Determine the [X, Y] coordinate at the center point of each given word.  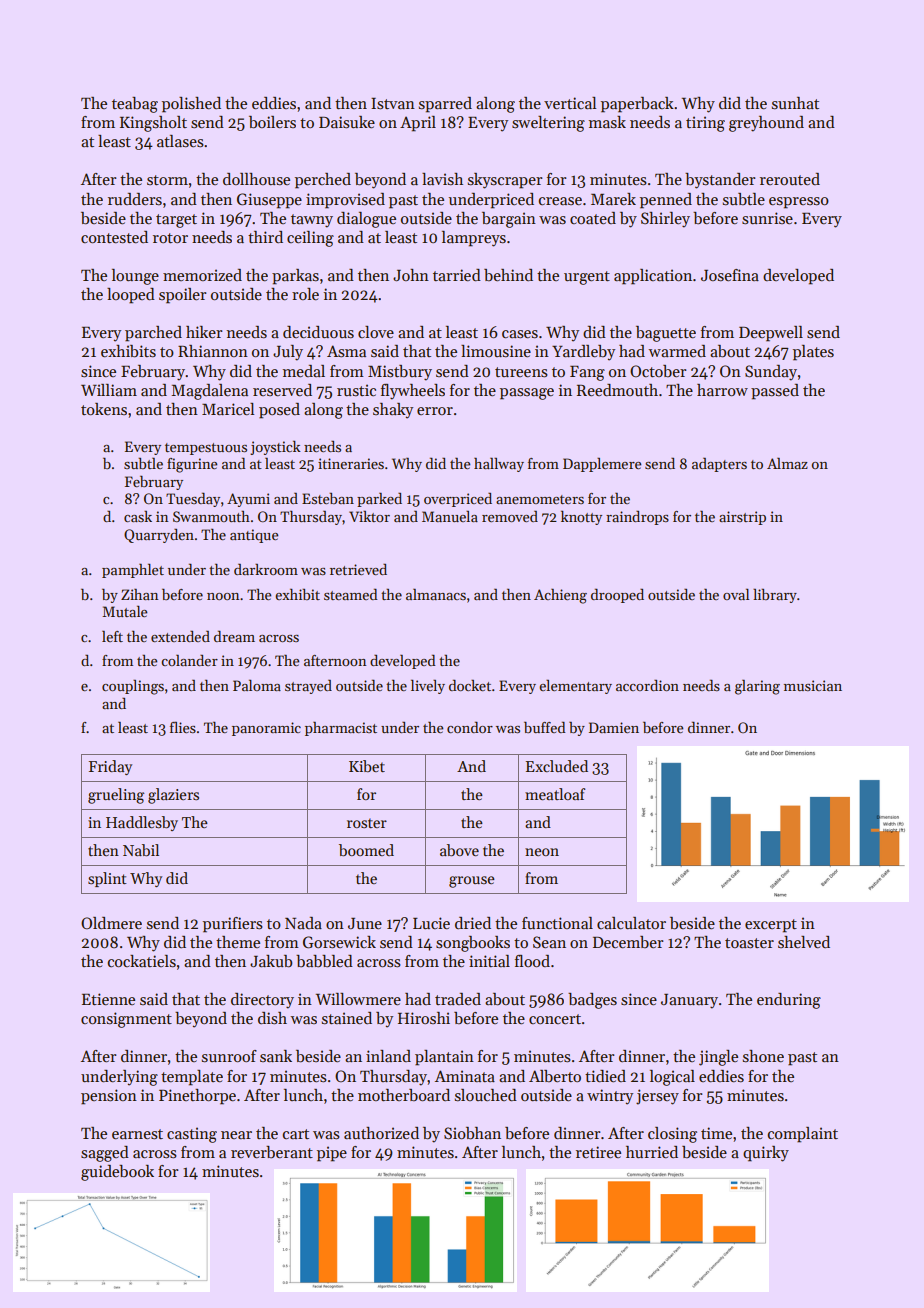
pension [109, 1097]
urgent [587, 278]
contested [114, 237]
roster [367, 823]
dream [234, 636]
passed [775, 392]
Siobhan [472, 1133]
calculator [631, 923]
